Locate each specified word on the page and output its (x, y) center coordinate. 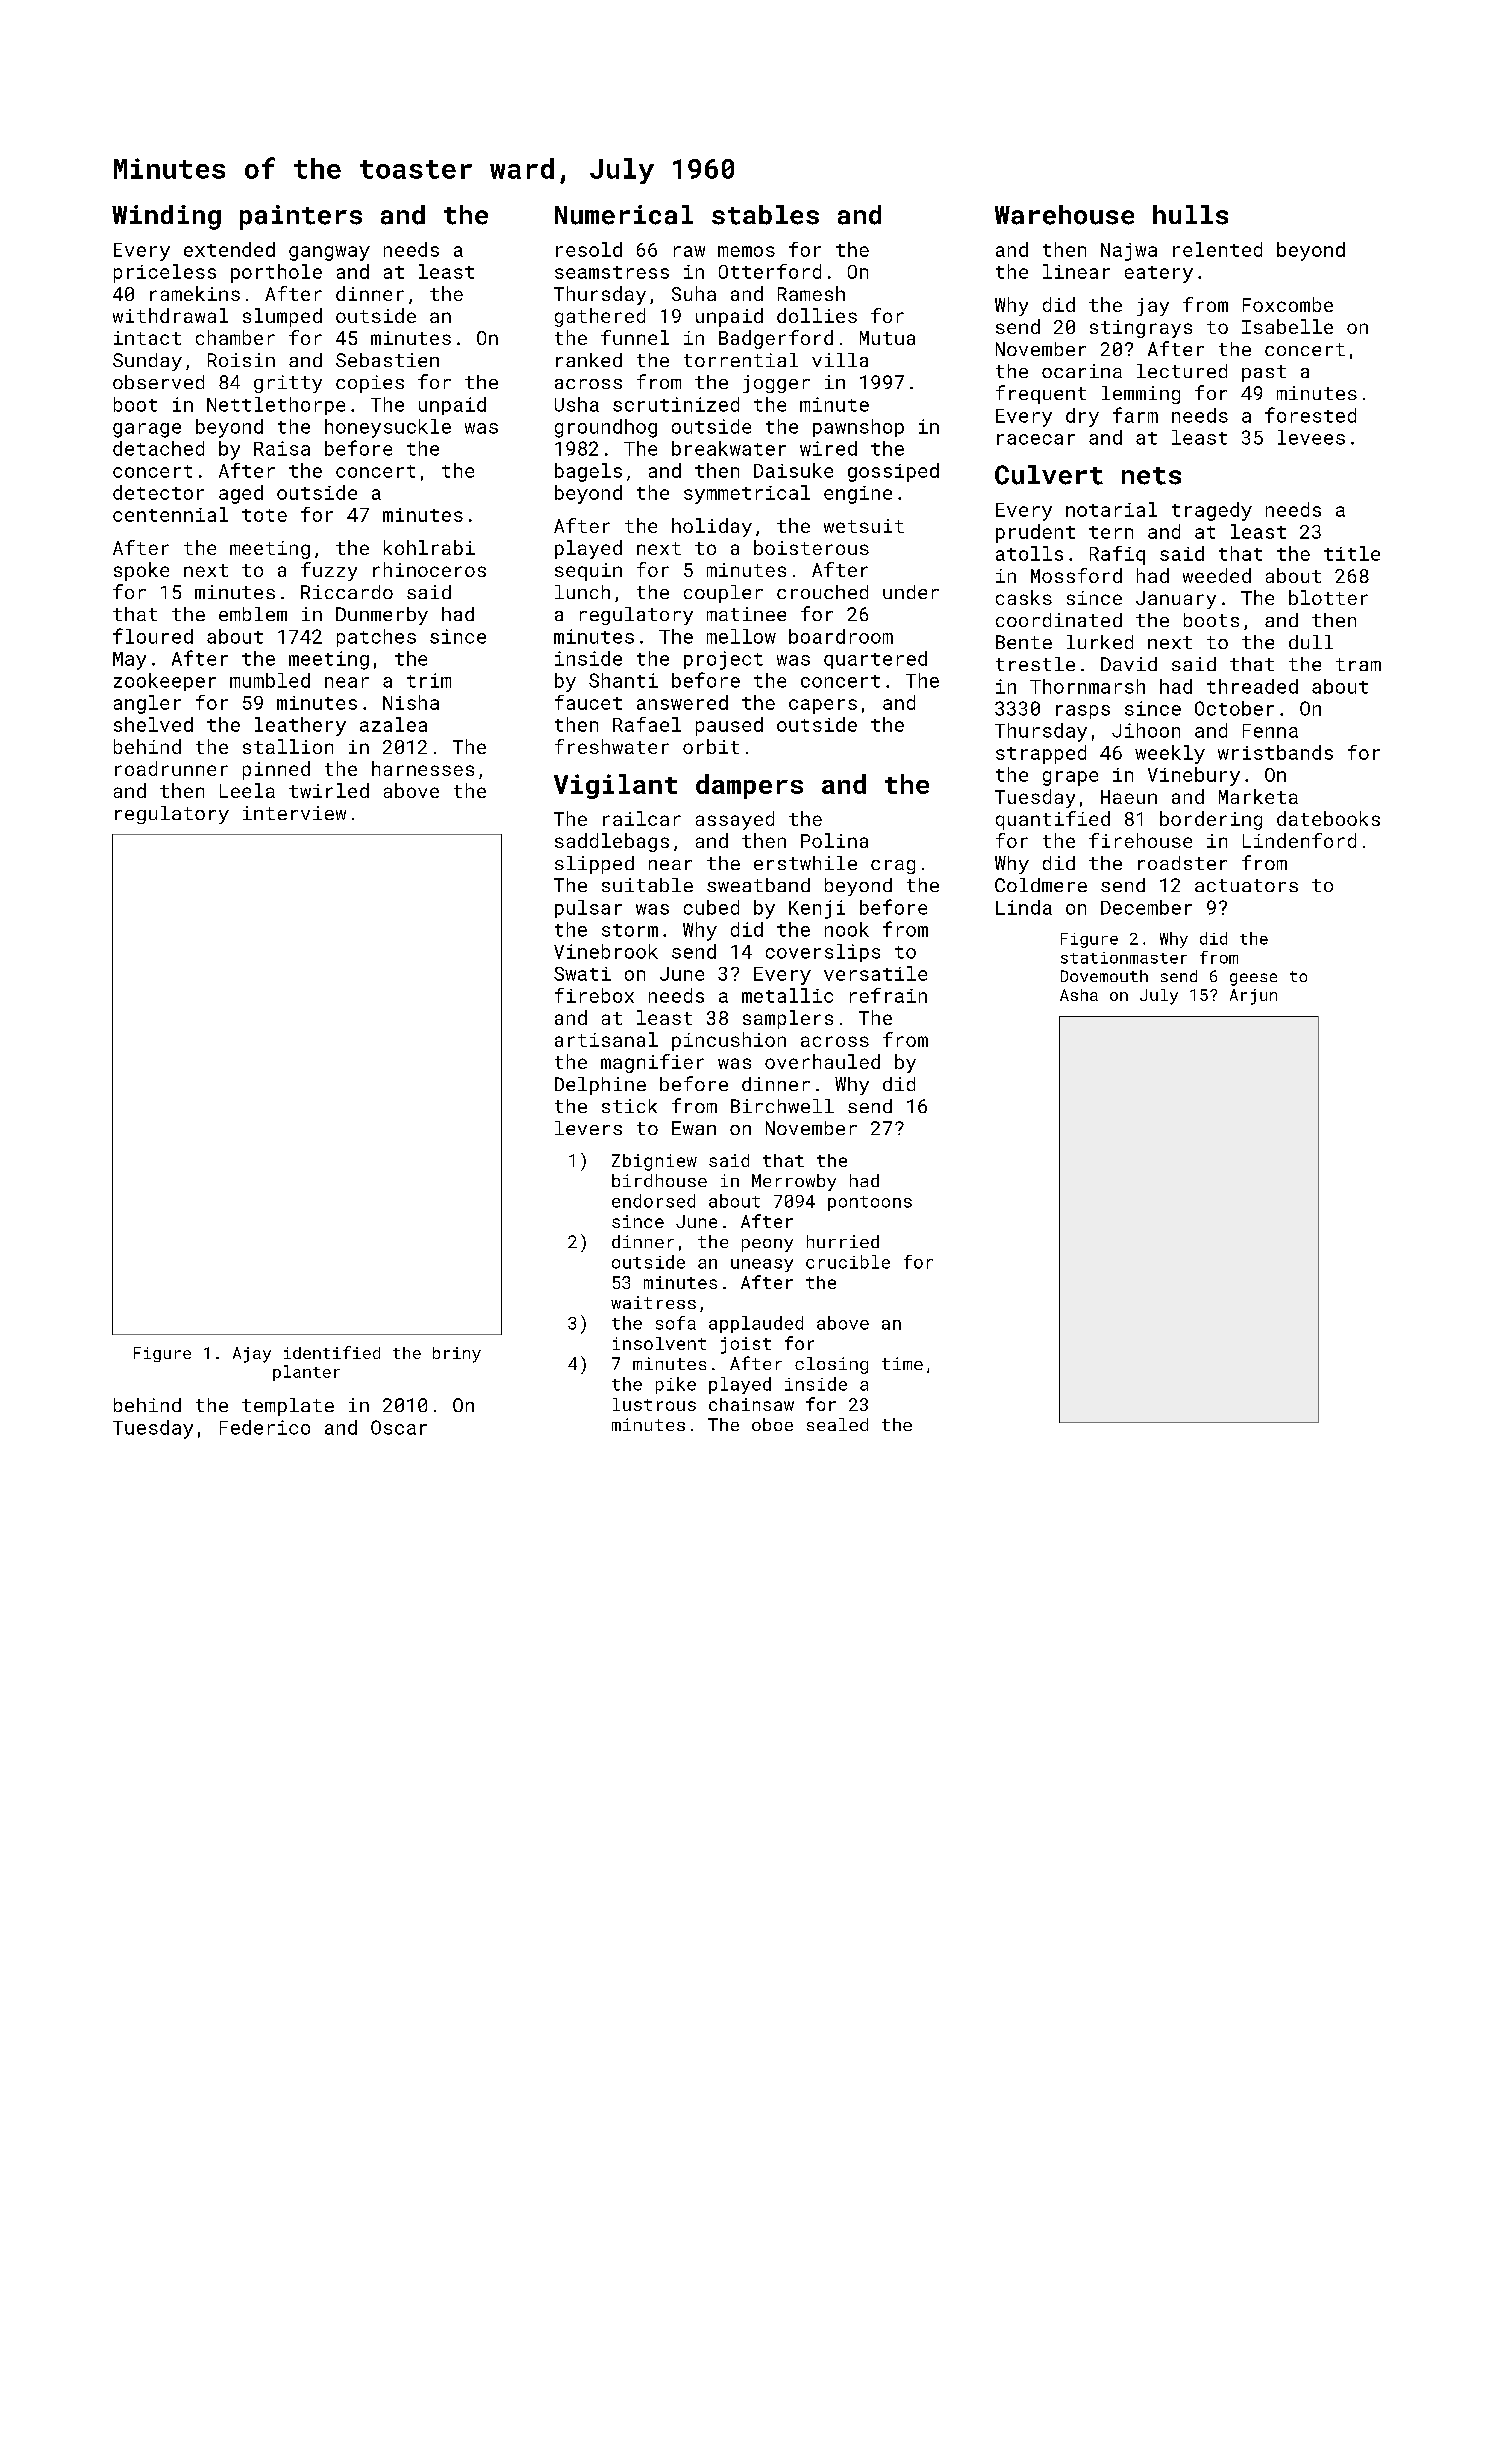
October (1234, 708)
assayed (735, 820)
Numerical (624, 215)
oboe (772, 1424)
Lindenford (1299, 840)
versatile (875, 973)
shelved (153, 724)
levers (588, 1128)
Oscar (399, 1427)
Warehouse (1064, 215)
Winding (166, 217)
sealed (837, 1424)
